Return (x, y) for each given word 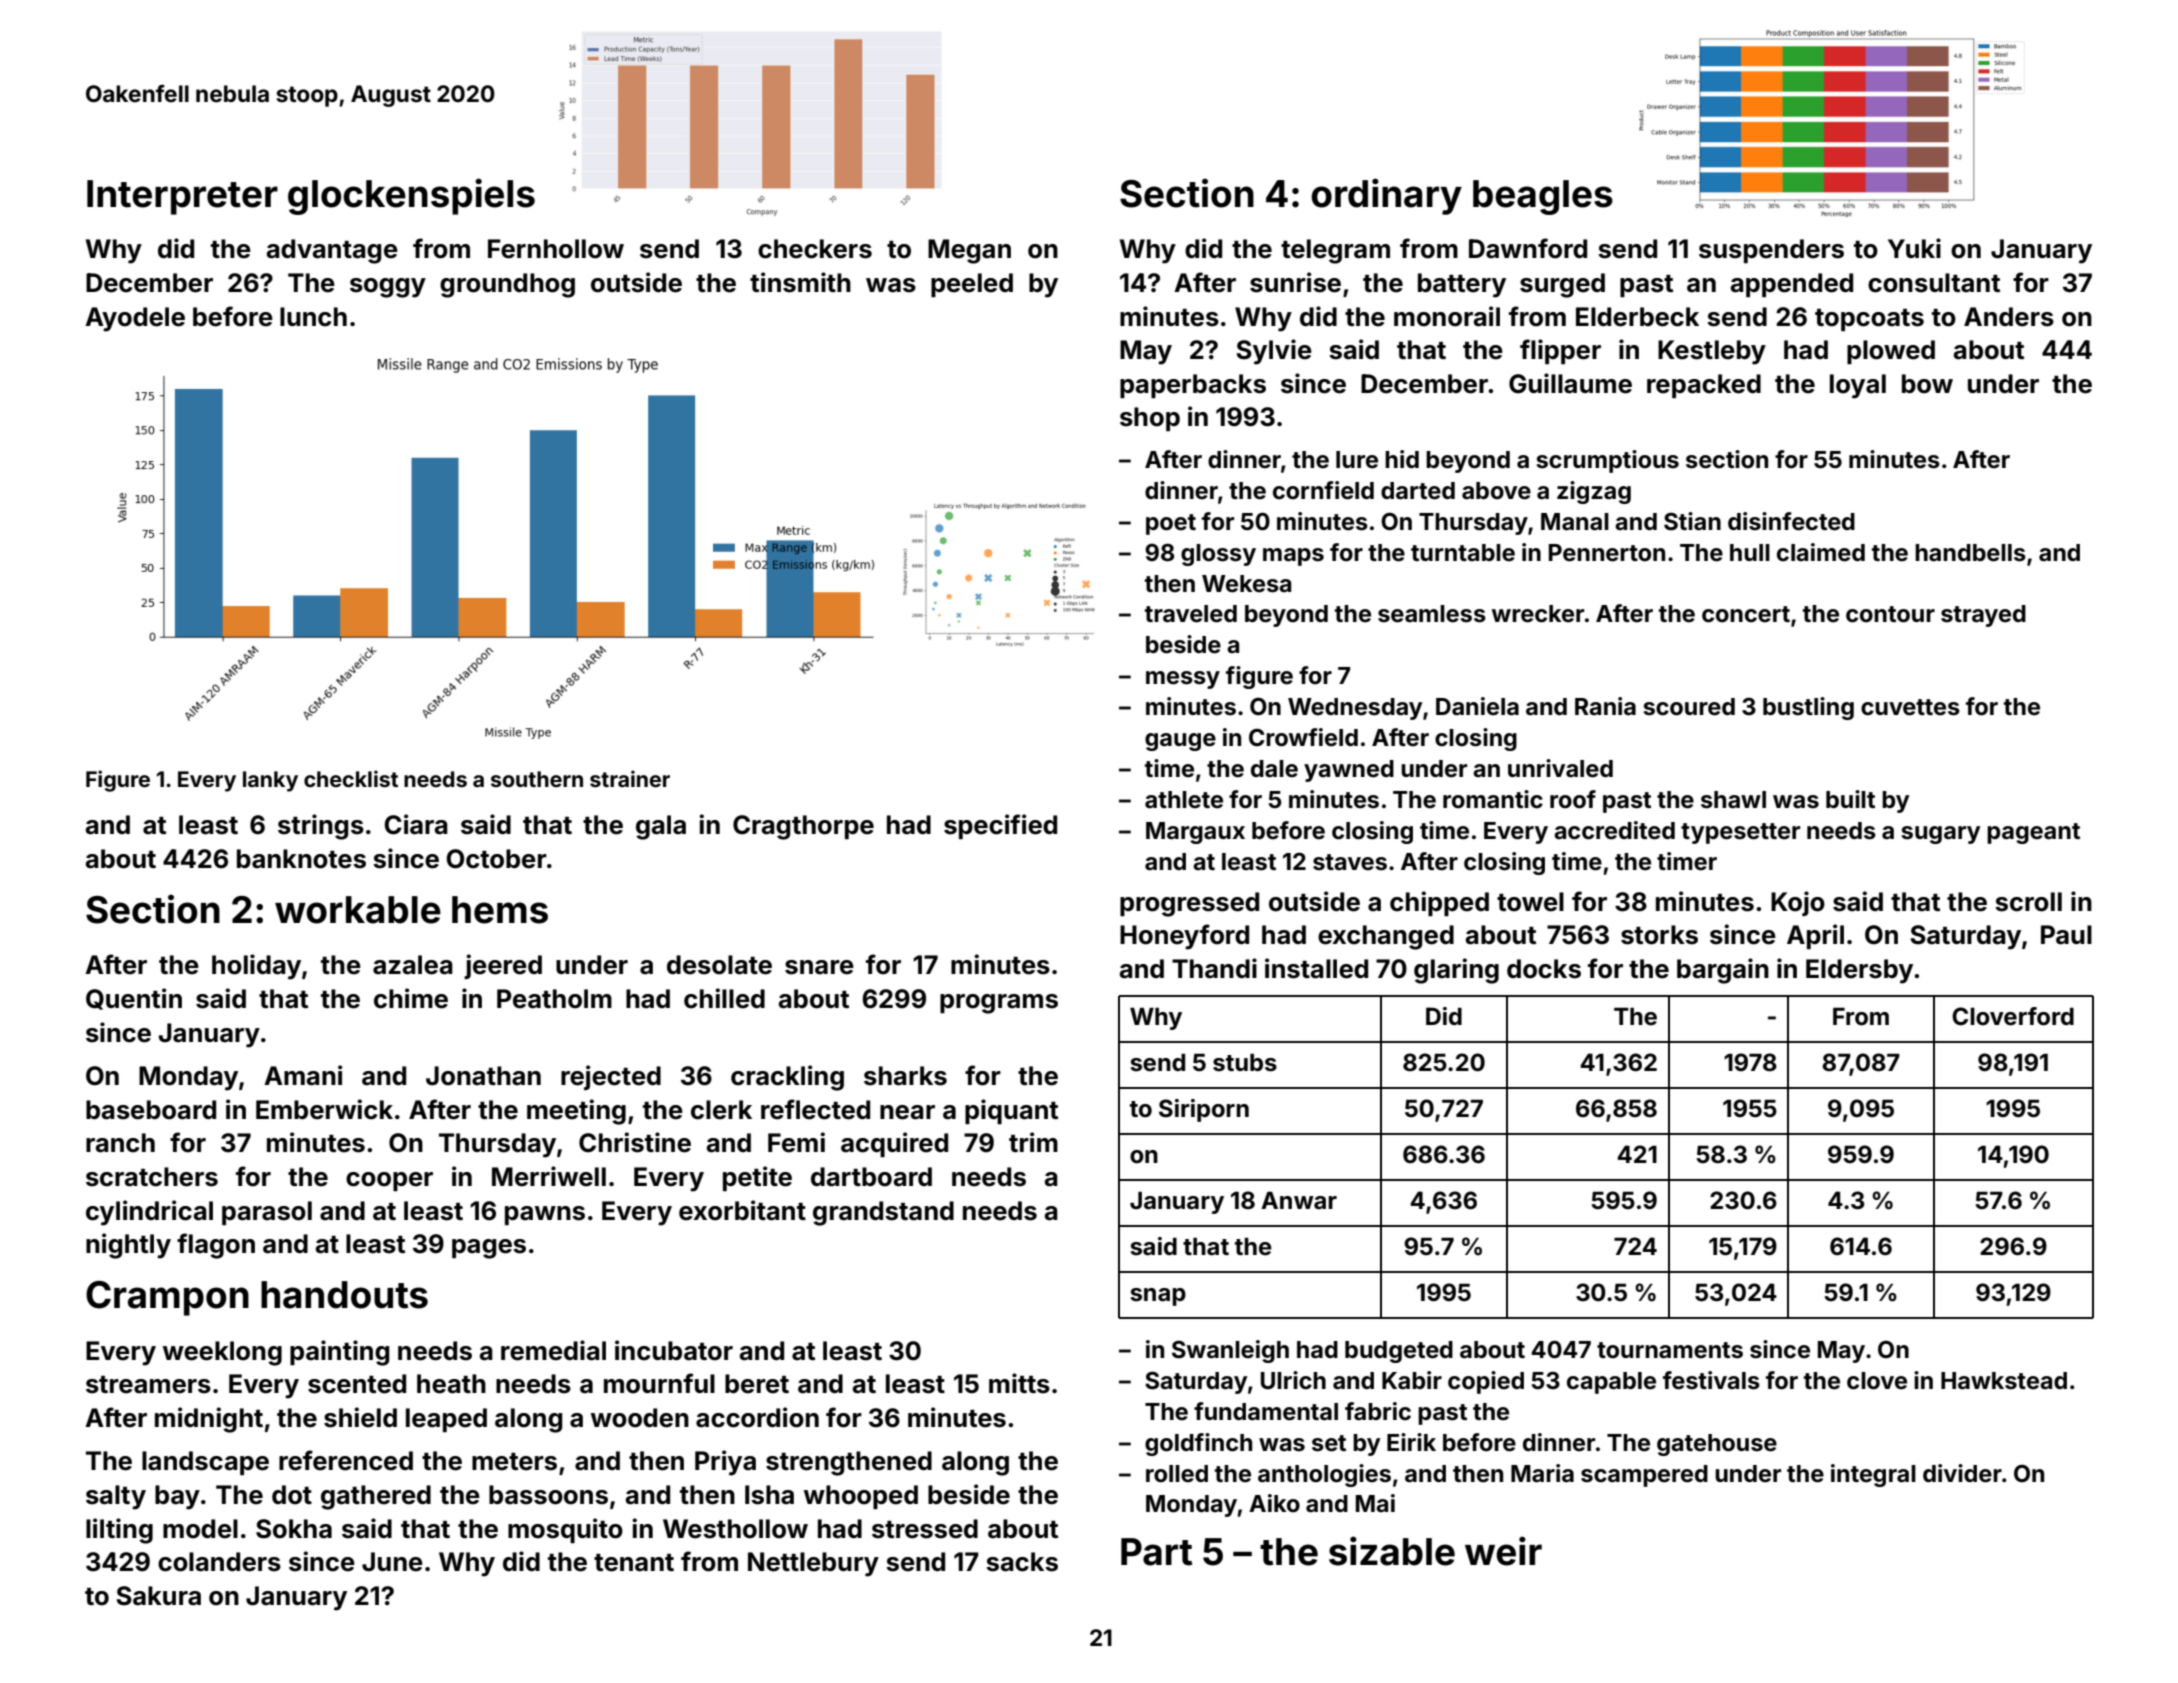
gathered (376, 1497)
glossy (1218, 555)
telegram (1335, 251)
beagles (1543, 197)
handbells (1970, 553)
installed (1316, 968)
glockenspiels (411, 196)
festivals (1711, 1380)
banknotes (301, 859)
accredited (1614, 830)
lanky (270, 781)
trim (1033, 1142)
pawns (545, 1215)
